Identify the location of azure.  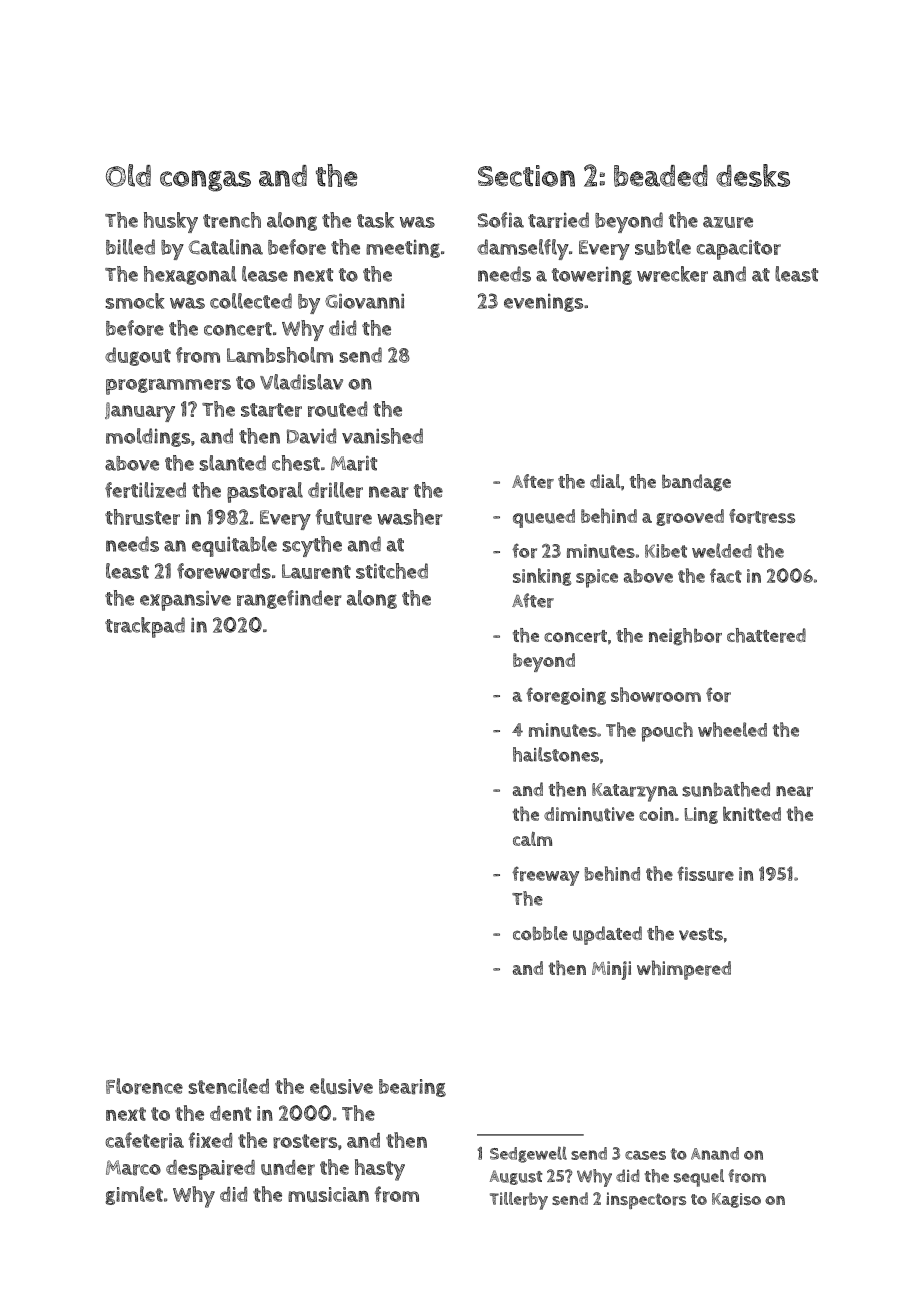
(728, 222).
